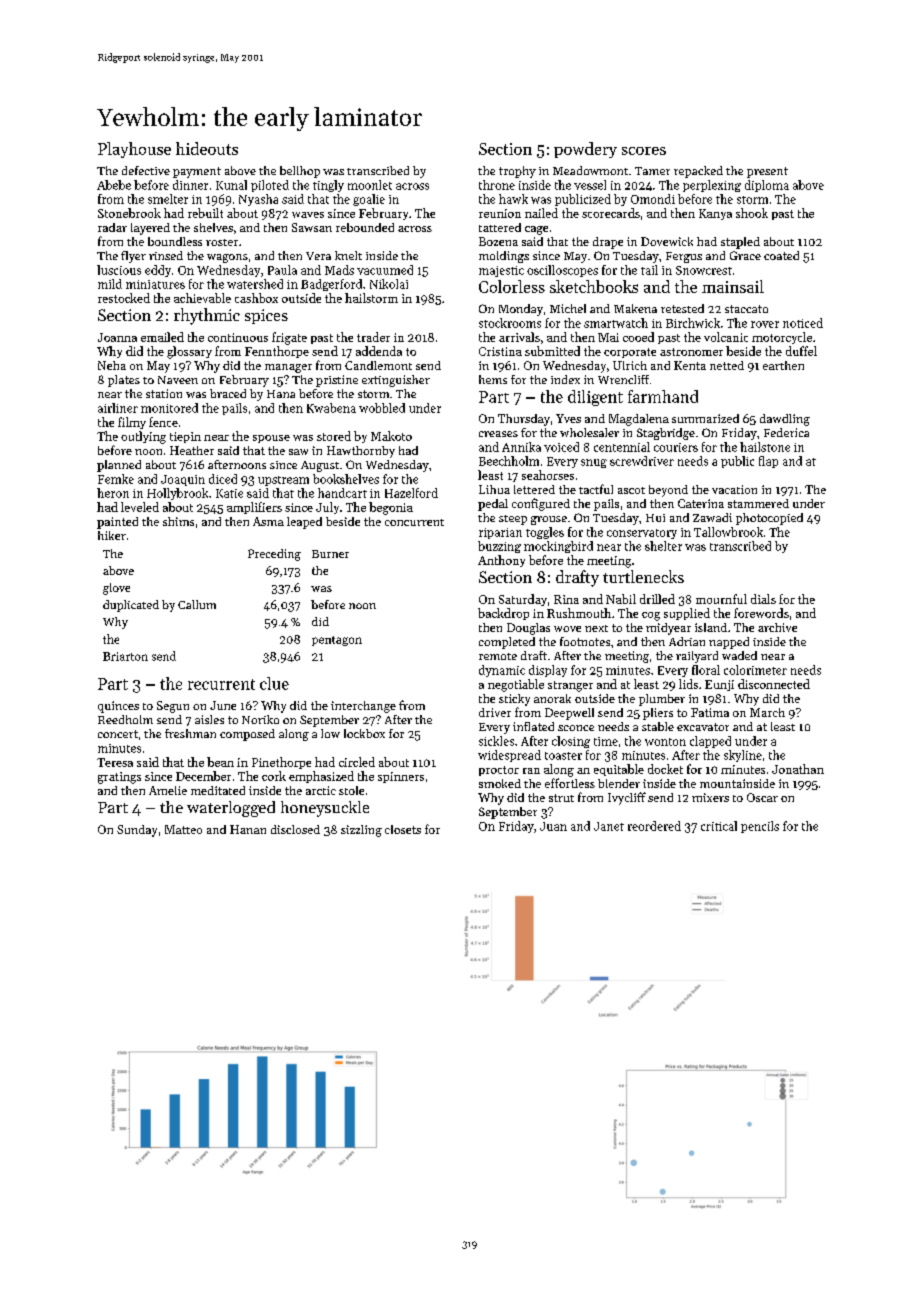  I want to click on scores, so click(644, 151).
